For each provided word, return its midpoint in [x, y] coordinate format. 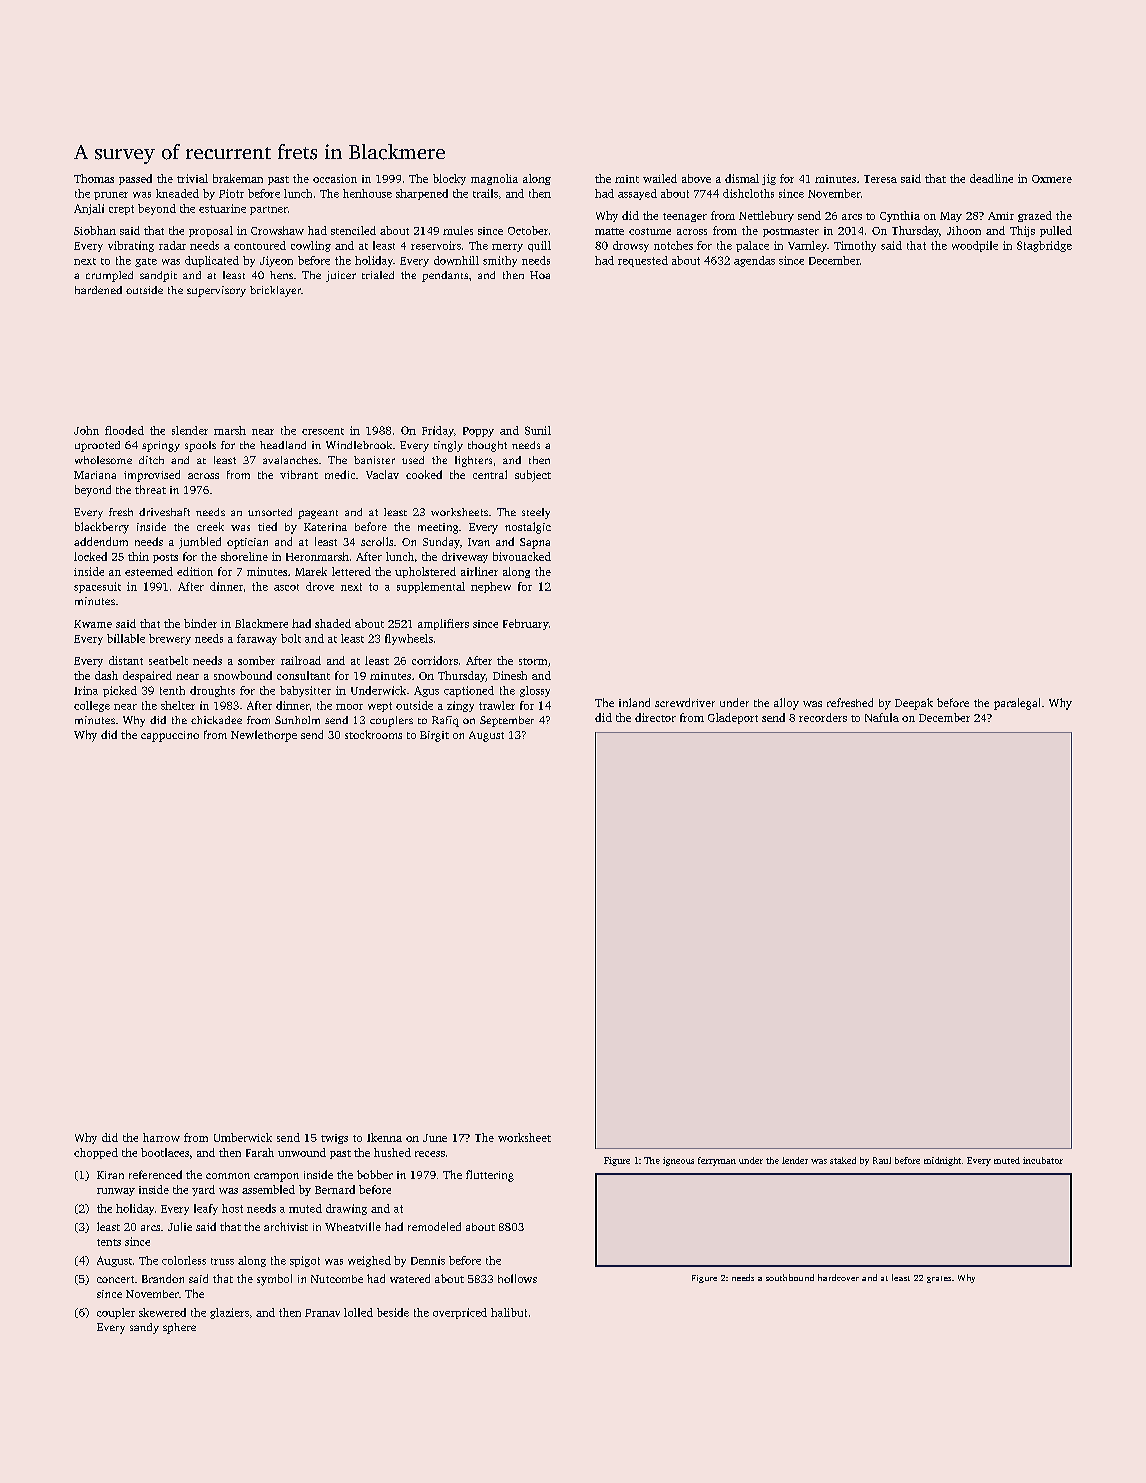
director [655, 717]
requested [643, 261]
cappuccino [170, 736]
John [86, 430]
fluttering [490, 1176]
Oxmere [1052, 179]
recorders [823, 717]
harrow [161, 1137]
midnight [942, 1161]
